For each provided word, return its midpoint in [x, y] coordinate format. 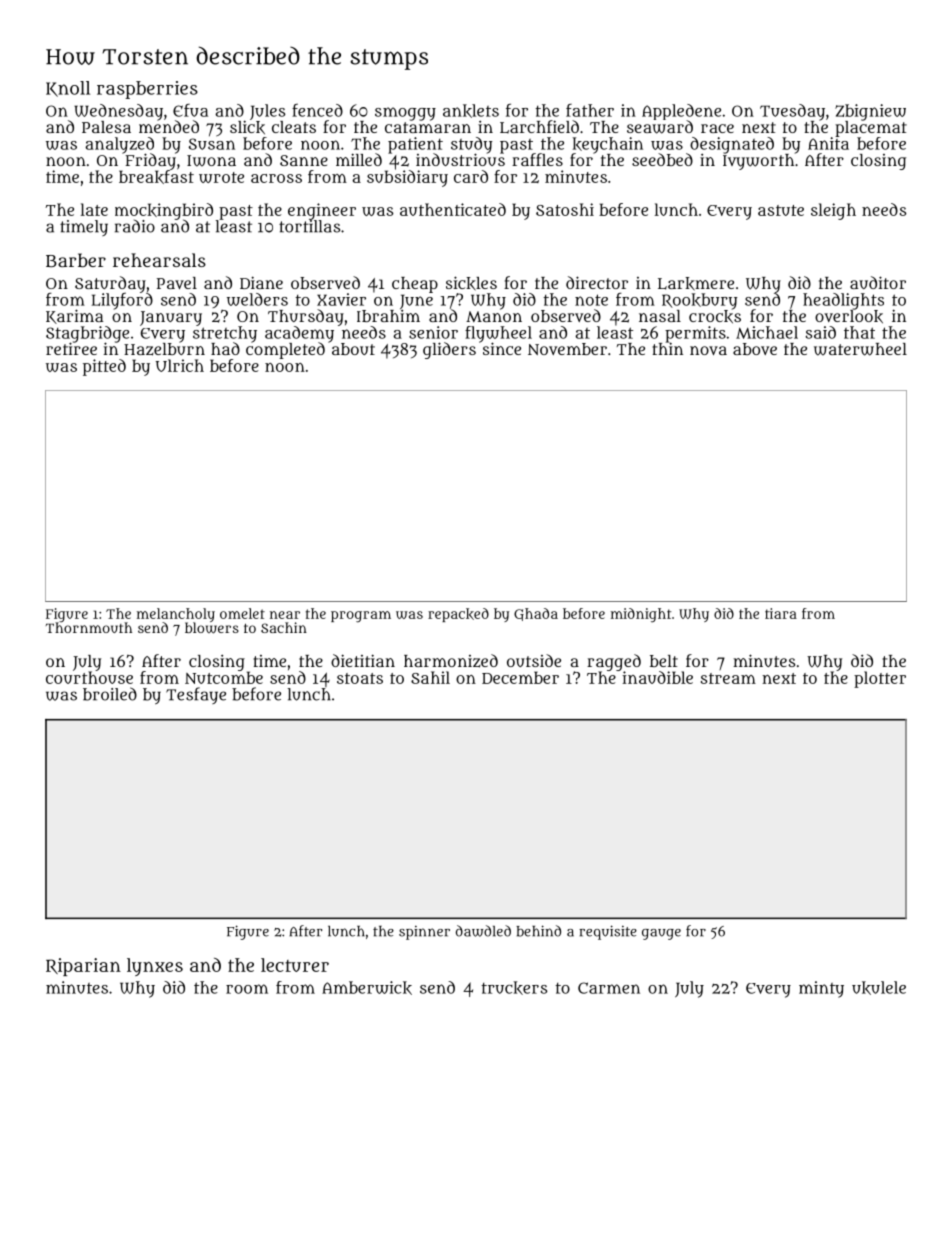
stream [728, 678]
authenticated [453, 209]
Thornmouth [89, 628]
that [859, 332]
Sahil [430, 677]
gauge [661, 934]
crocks [715, 316]
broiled [110, 694]
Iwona [211, 161]
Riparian [83, 967]
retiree [71, 349]
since [502, 349]
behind [538, 931]
